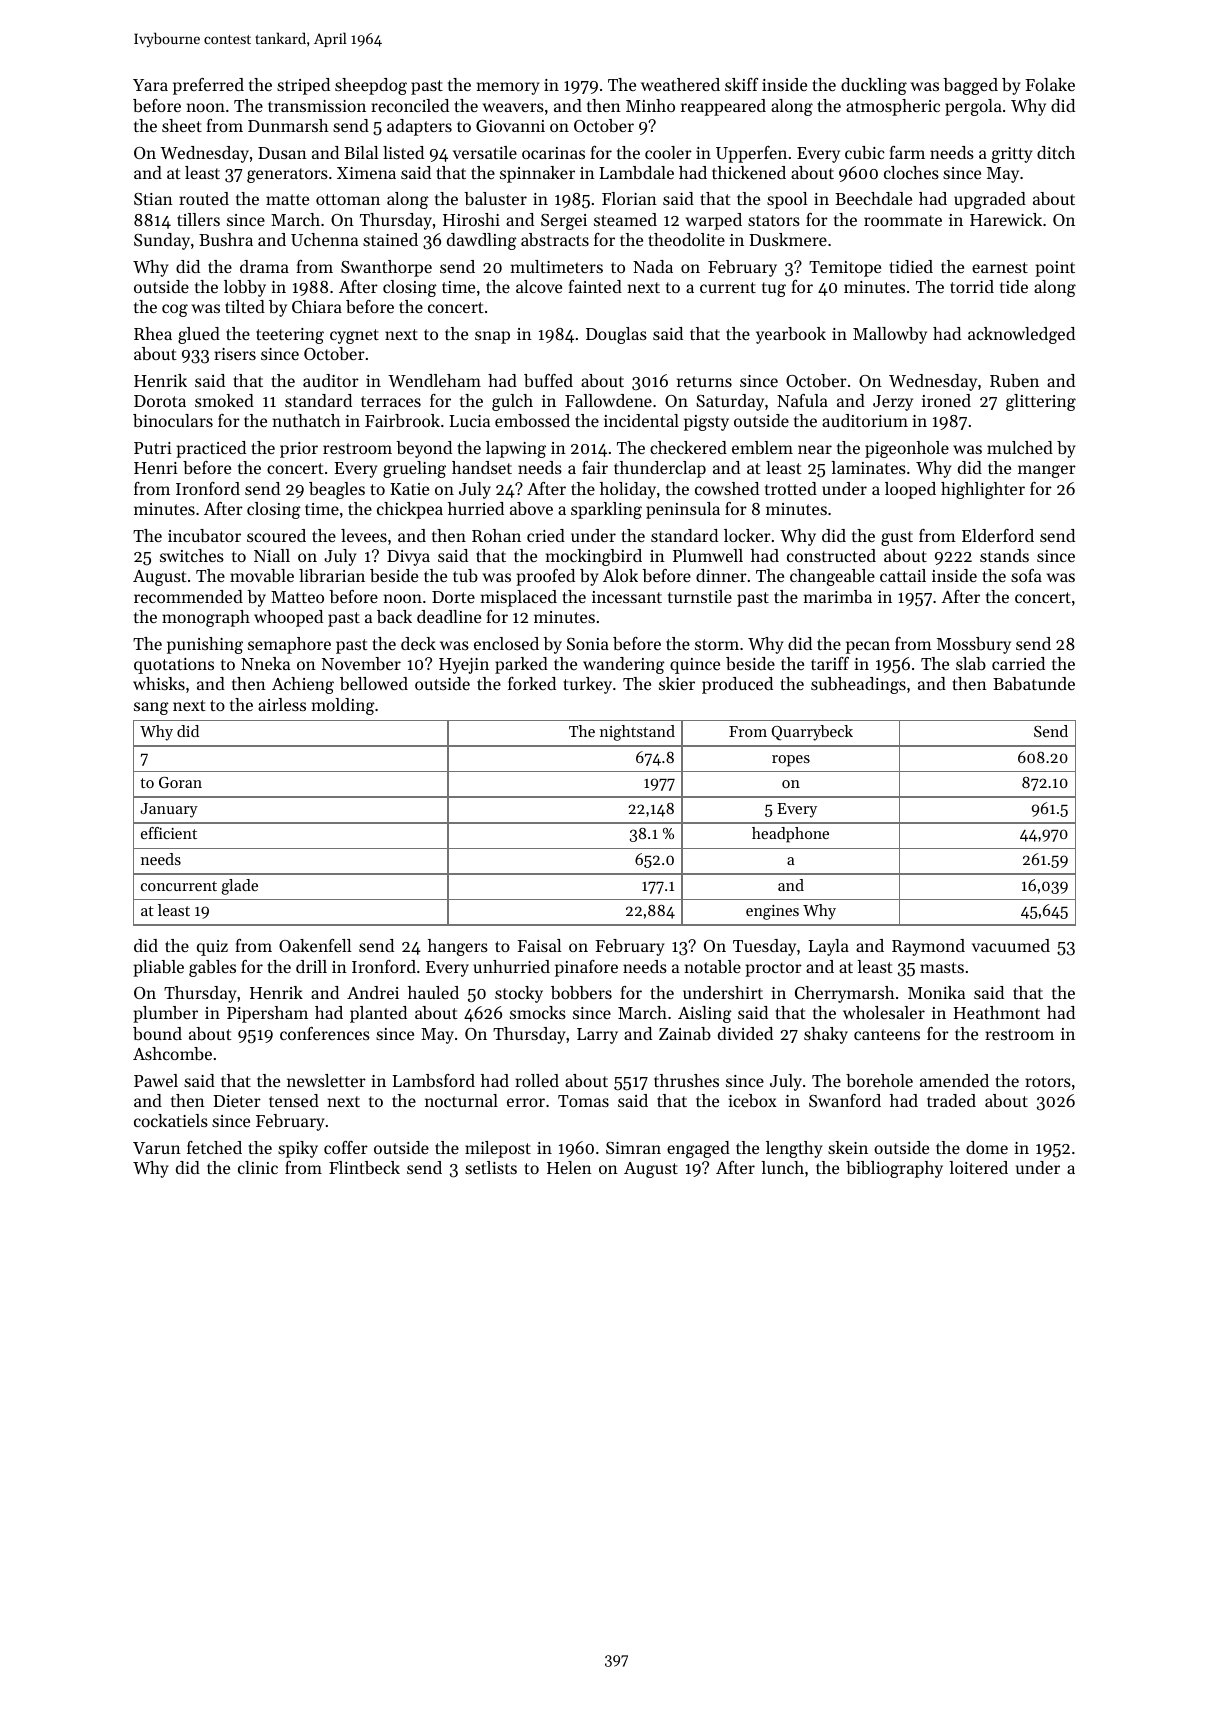 The width and height of the page is (1209, 1710). What do you see at coordinates (531, 508) in the page?
I see `above` at bounding box center [531, 508].
